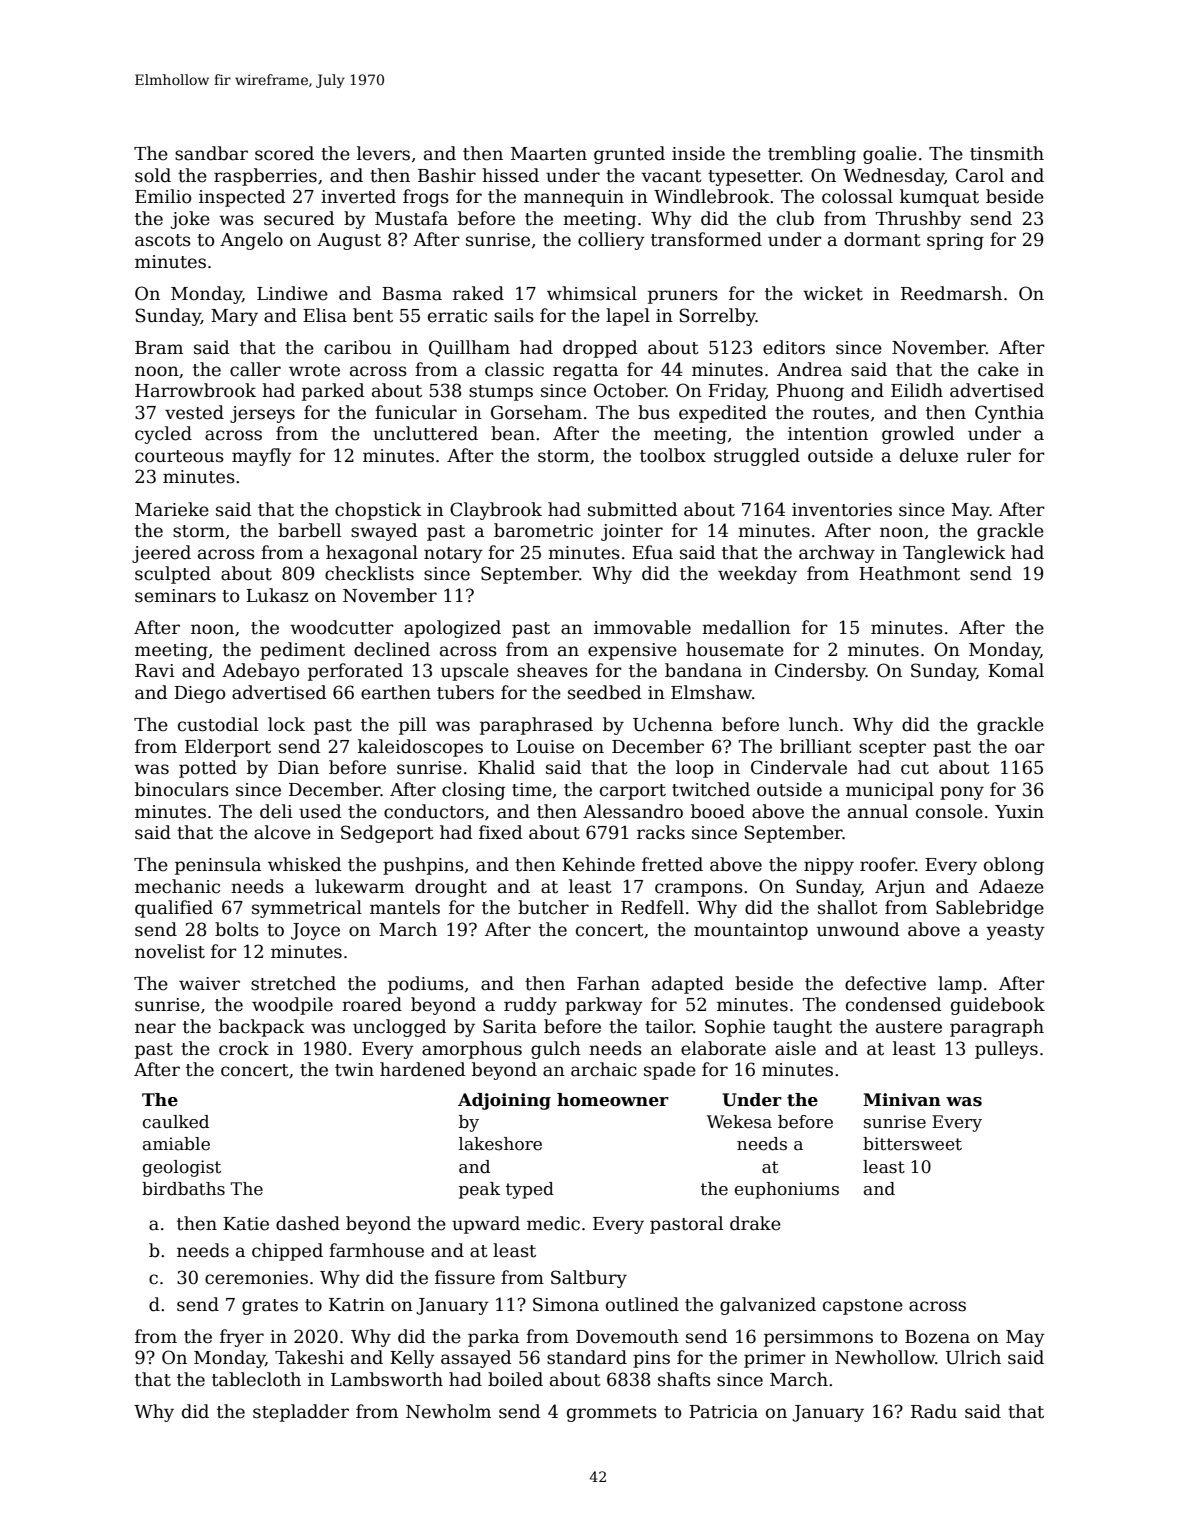 This screenshot has height=1525, width=1179. Describe the element at coordinates (307, 909) in the screenshot. I see `symmetrical` at that location.
